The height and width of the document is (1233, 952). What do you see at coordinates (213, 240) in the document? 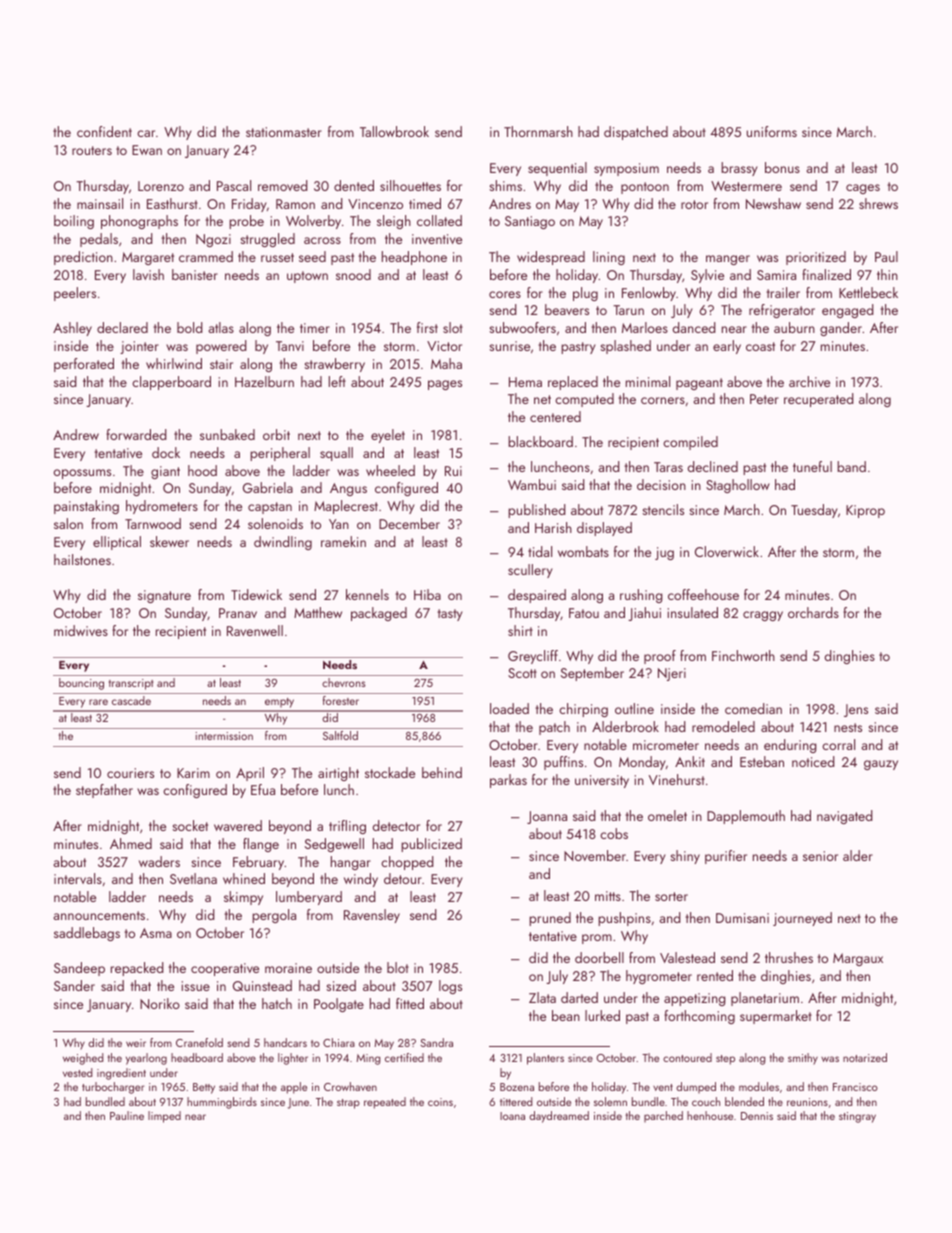
I see `Ngozi` at bounding box center [213, 240].
